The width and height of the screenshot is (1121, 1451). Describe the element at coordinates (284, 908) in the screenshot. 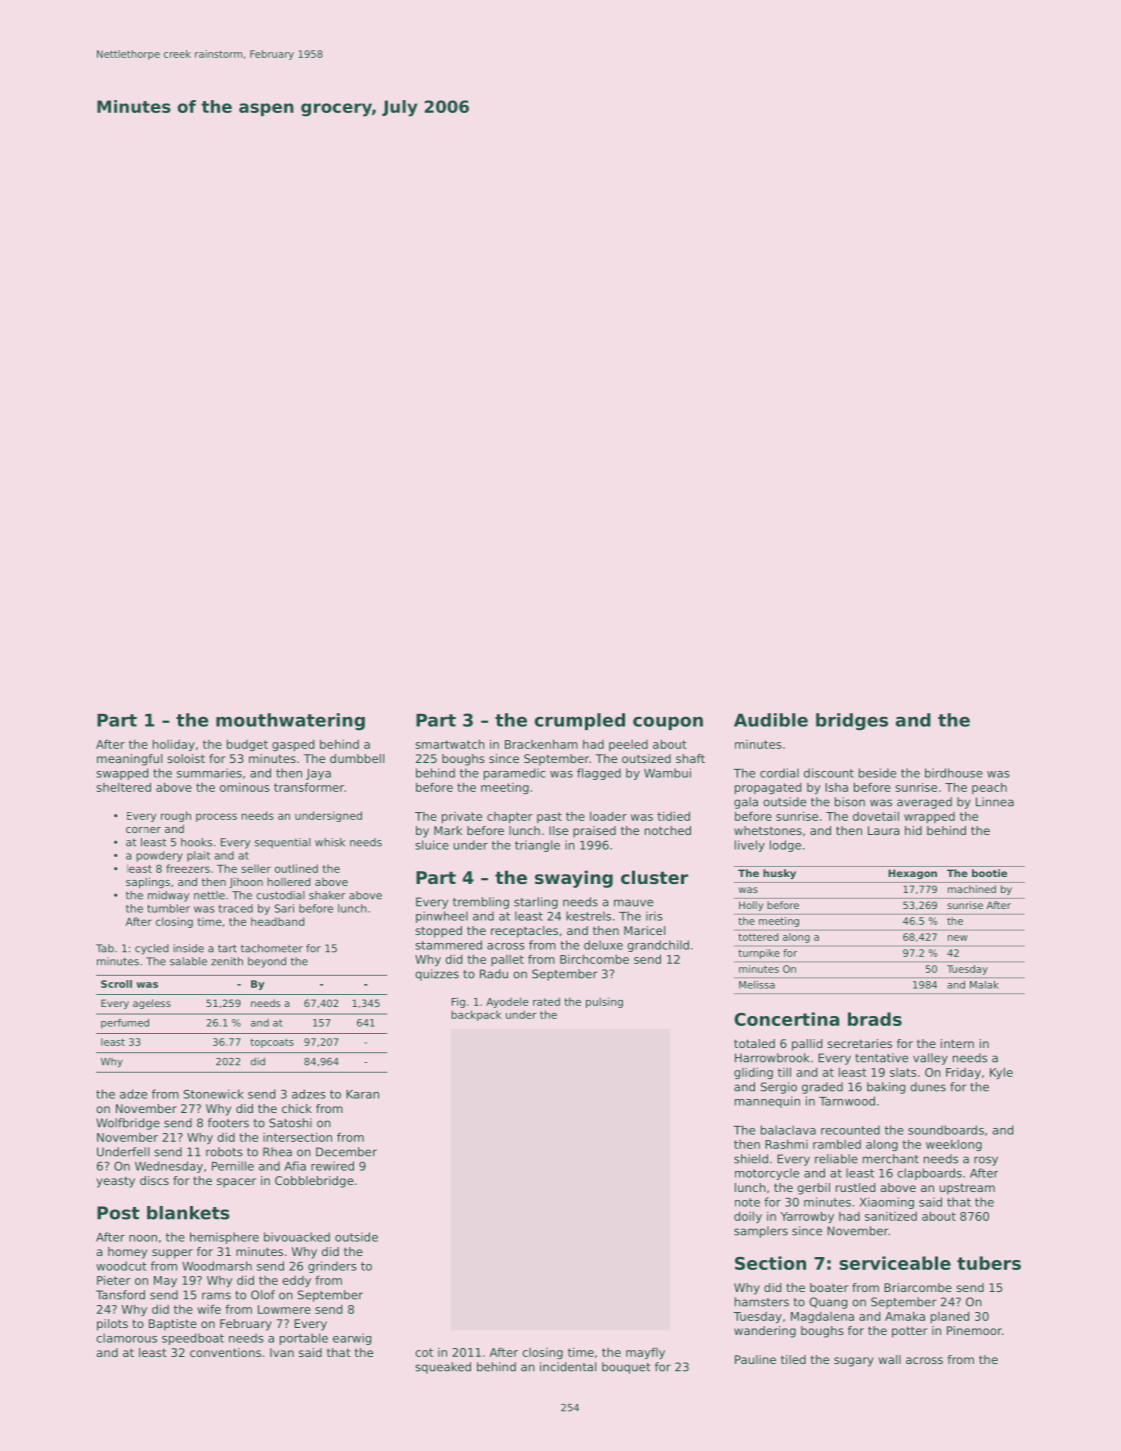

I see `Sari` at that location.
